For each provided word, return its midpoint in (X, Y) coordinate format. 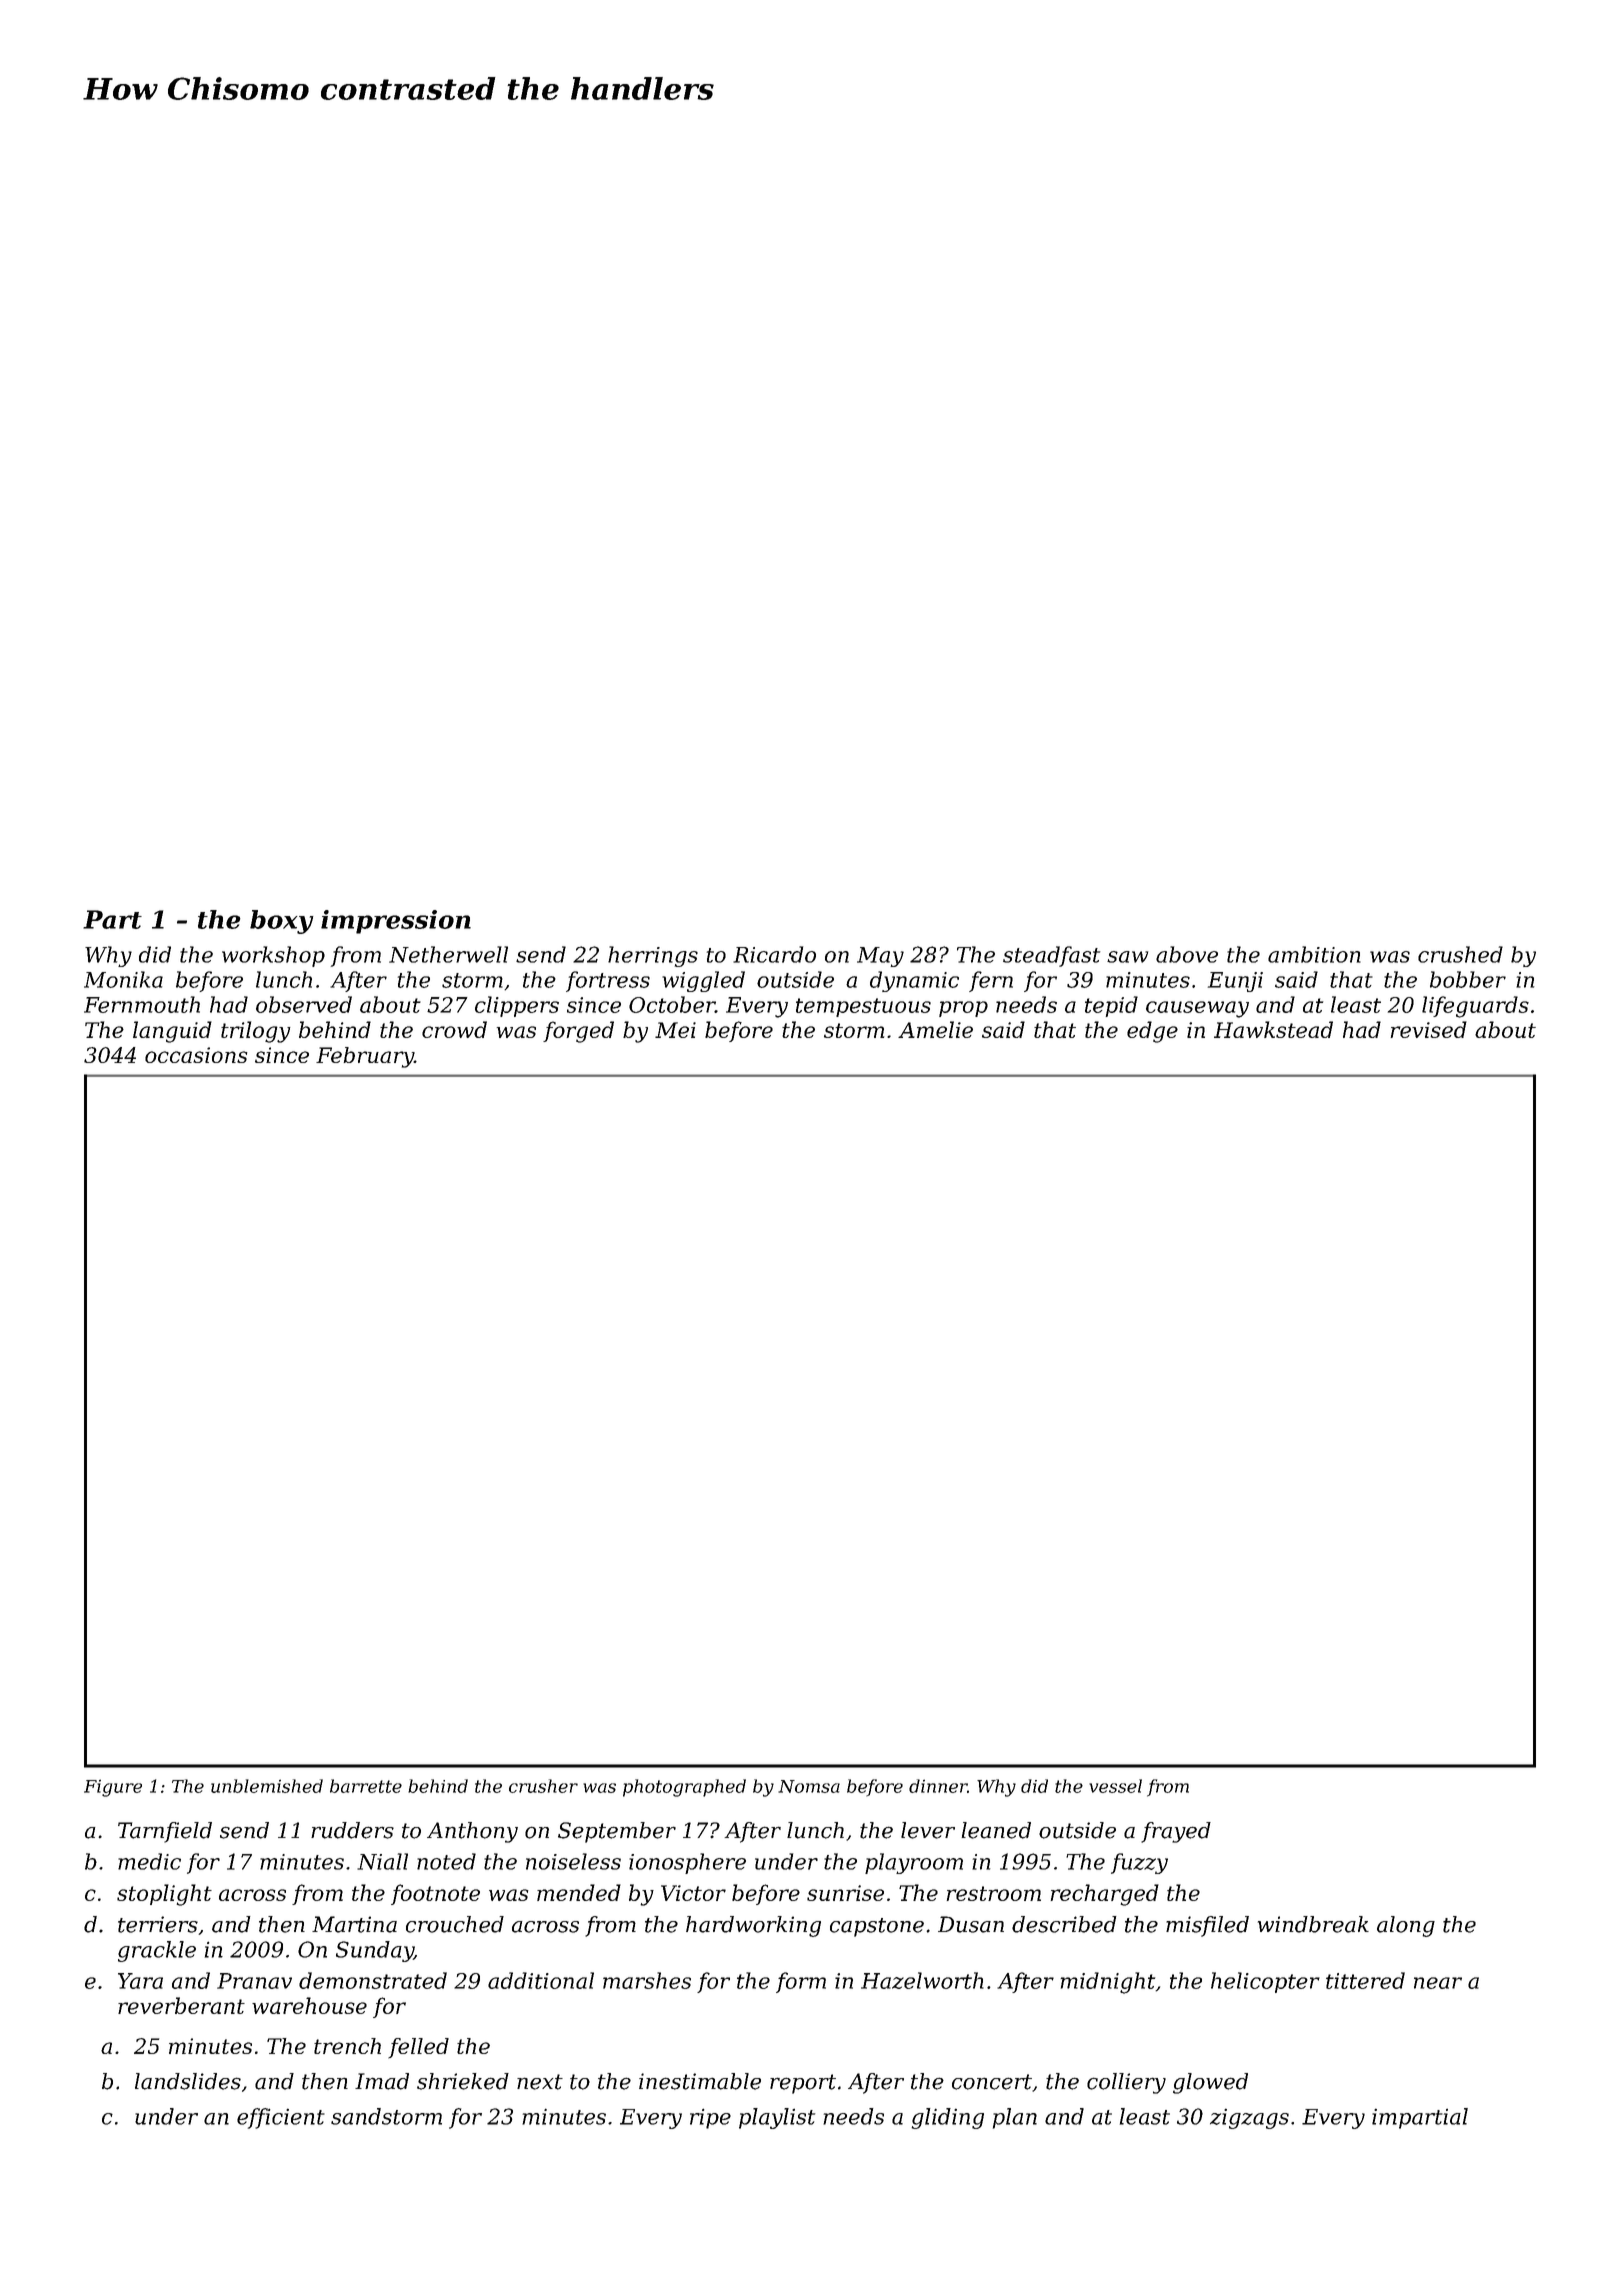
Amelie (935, 1029)
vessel (1115, 1786)
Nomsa (809, 1786)
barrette (366, 1786)
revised (1429, 1029)
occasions (196, 1055)
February (365, 1057)
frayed (1176, 1832)
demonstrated (373, 1980)
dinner (938, 1786)
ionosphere (687, 1863)
